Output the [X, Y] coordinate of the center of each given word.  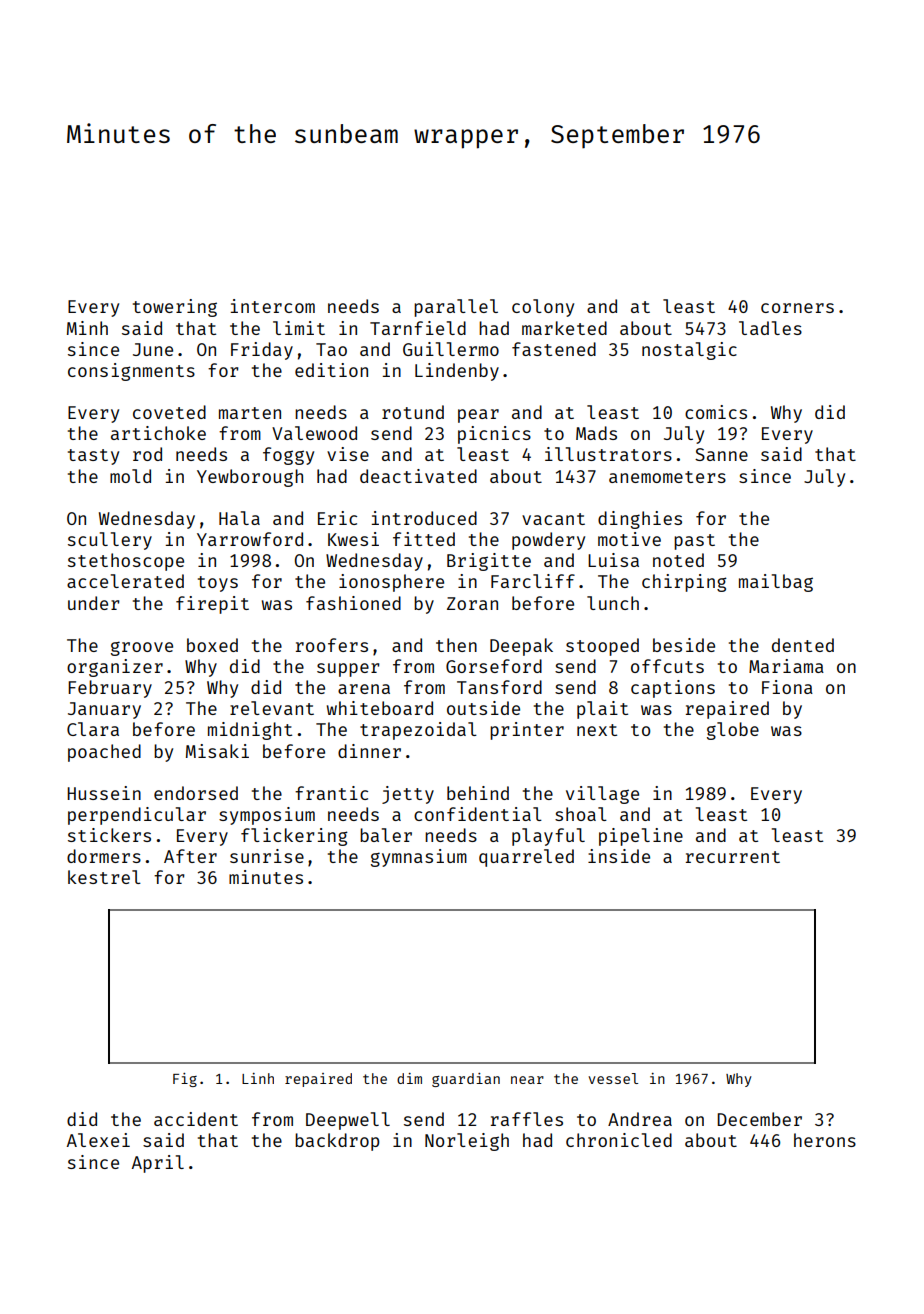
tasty [93, 457]
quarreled [526, 858]
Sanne [721, 454]
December [759, 1119]
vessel [613, 1078]
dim [409, 1078]
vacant [553, 519]
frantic [331, 793]
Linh [258, 1078]
